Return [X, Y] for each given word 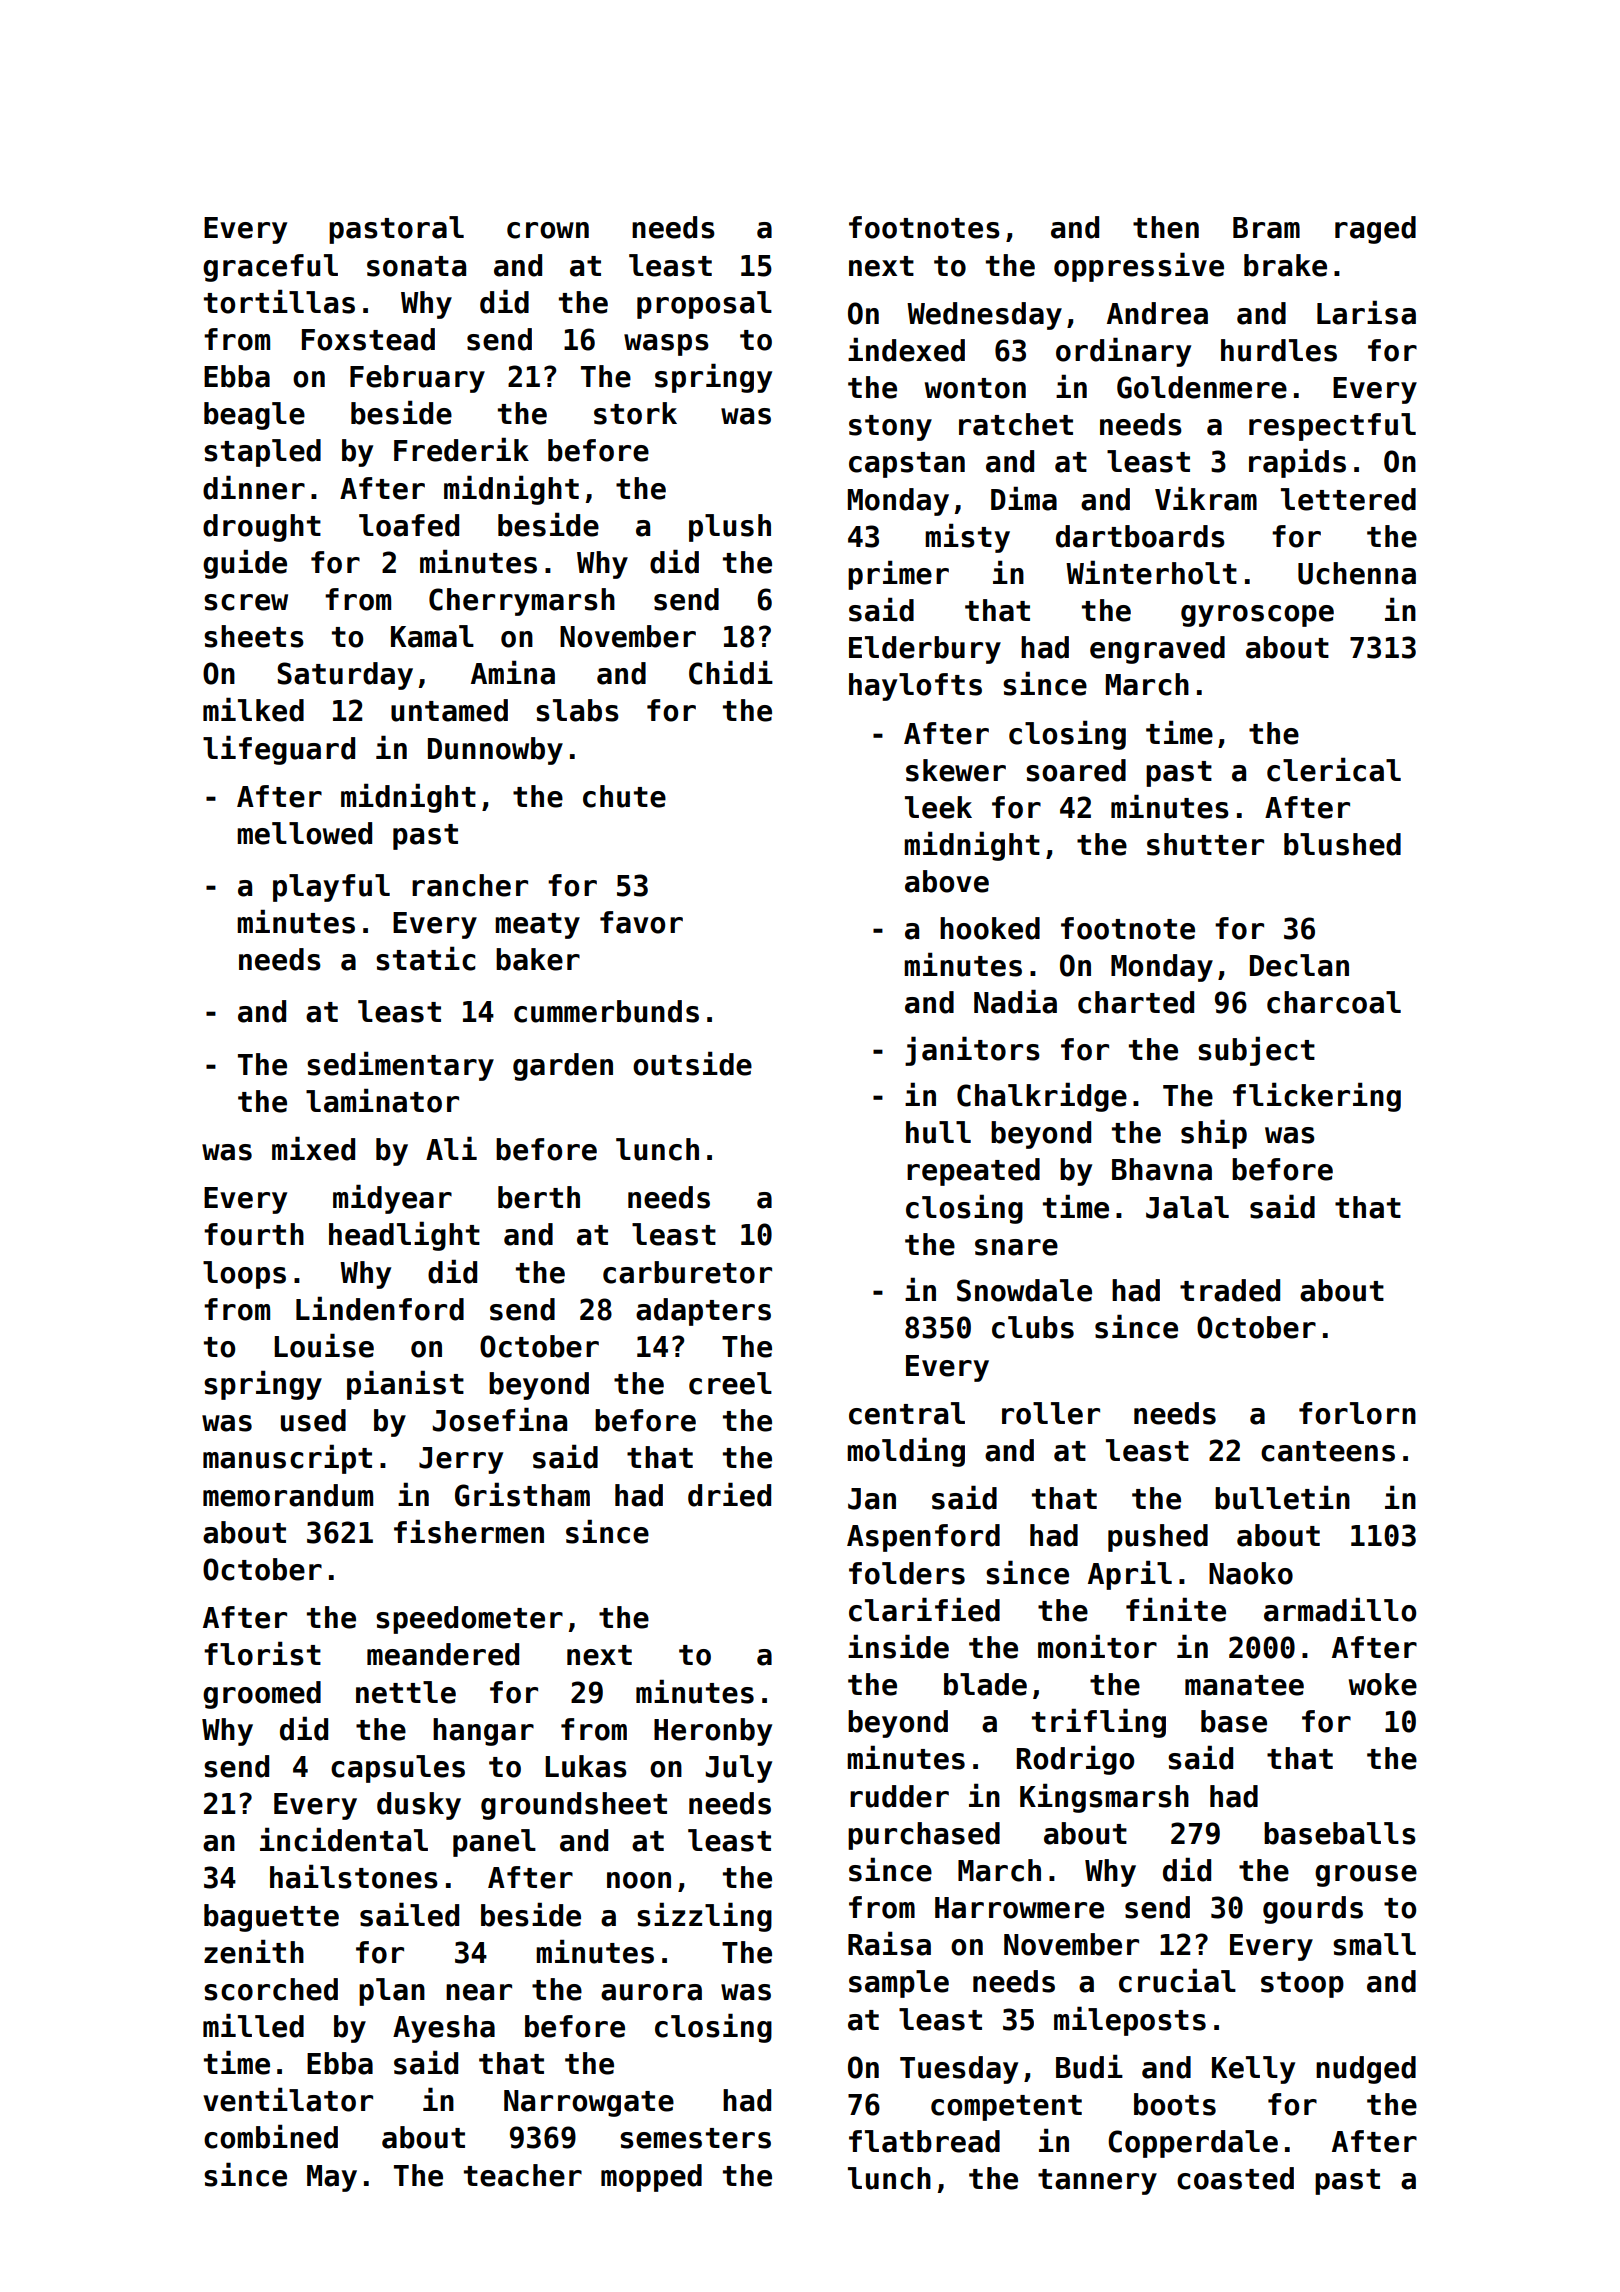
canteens [1328, 1451]
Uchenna [1357, 573]
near [479, 1992]
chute [624, 796]
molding [906, 1452]
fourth [254, 1234]
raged [1375, 230]
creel [730, 1383]
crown [548, 230]
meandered [443, 1654]
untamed [449, 710]
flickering [1317, 1097]
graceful [270, 268]
